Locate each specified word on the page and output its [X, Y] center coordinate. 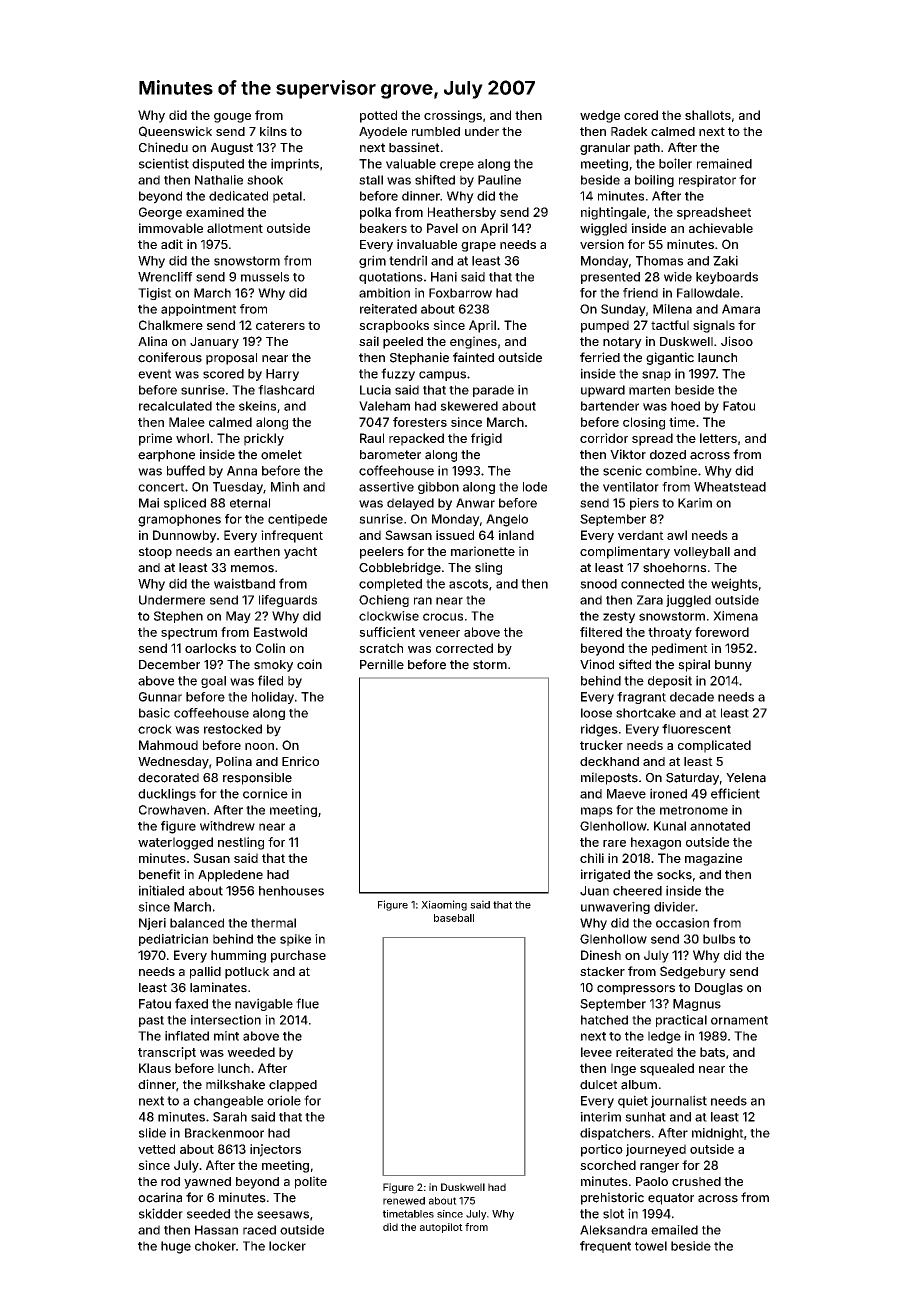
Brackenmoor [224, 1133]
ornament [739, 1020]
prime [155, 439]
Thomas [659, 261]
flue [307, 1003]
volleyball [702, 553]
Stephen [178, 617]
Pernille [382, 664]
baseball [454, 918]
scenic [622, 470]
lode [535, 487]
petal [287, 197]
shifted [435, 180]
